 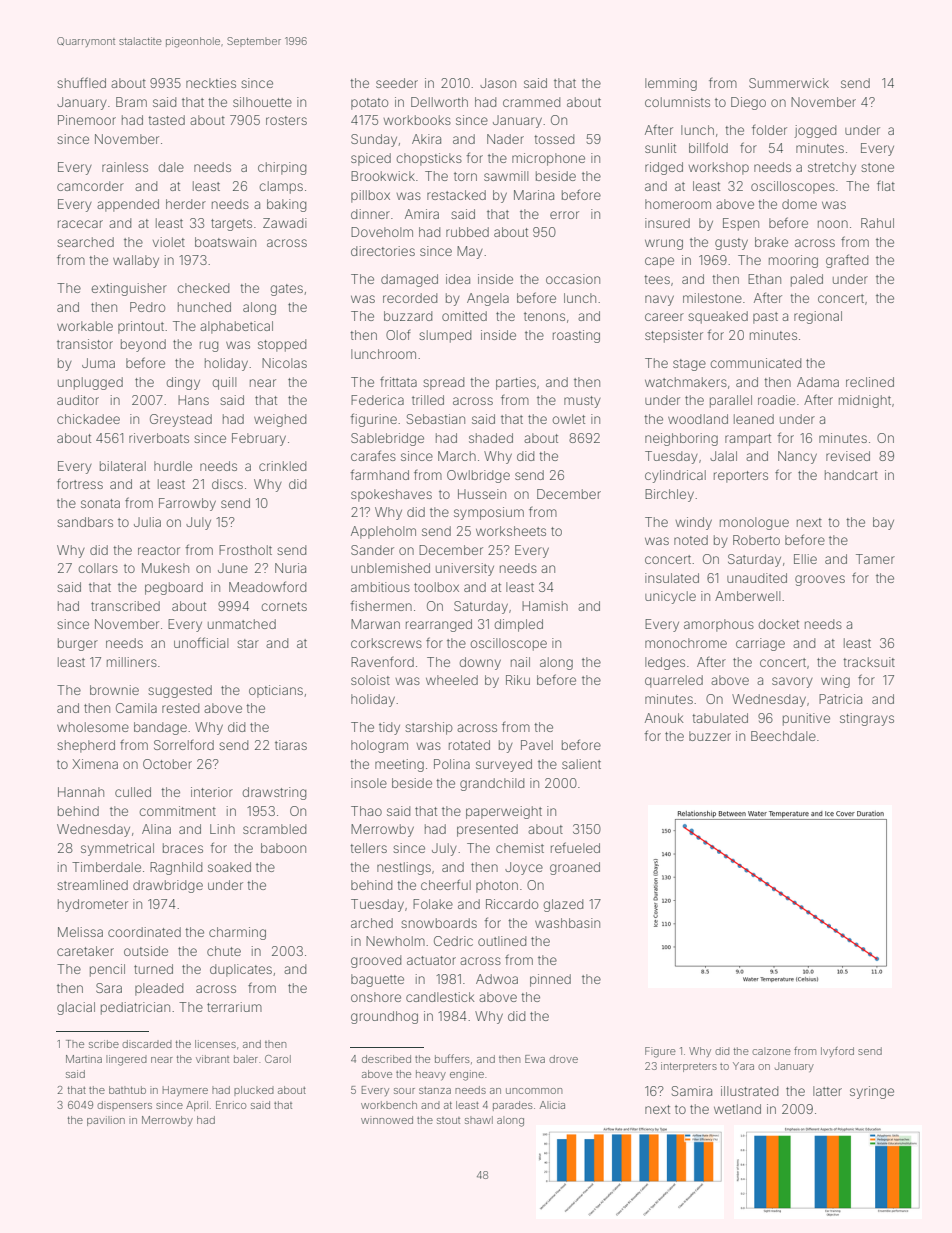 What do you see at coordinates (737, 1109) in the screenshot?
I see `wetland` at bounding box center [737, 1109].
